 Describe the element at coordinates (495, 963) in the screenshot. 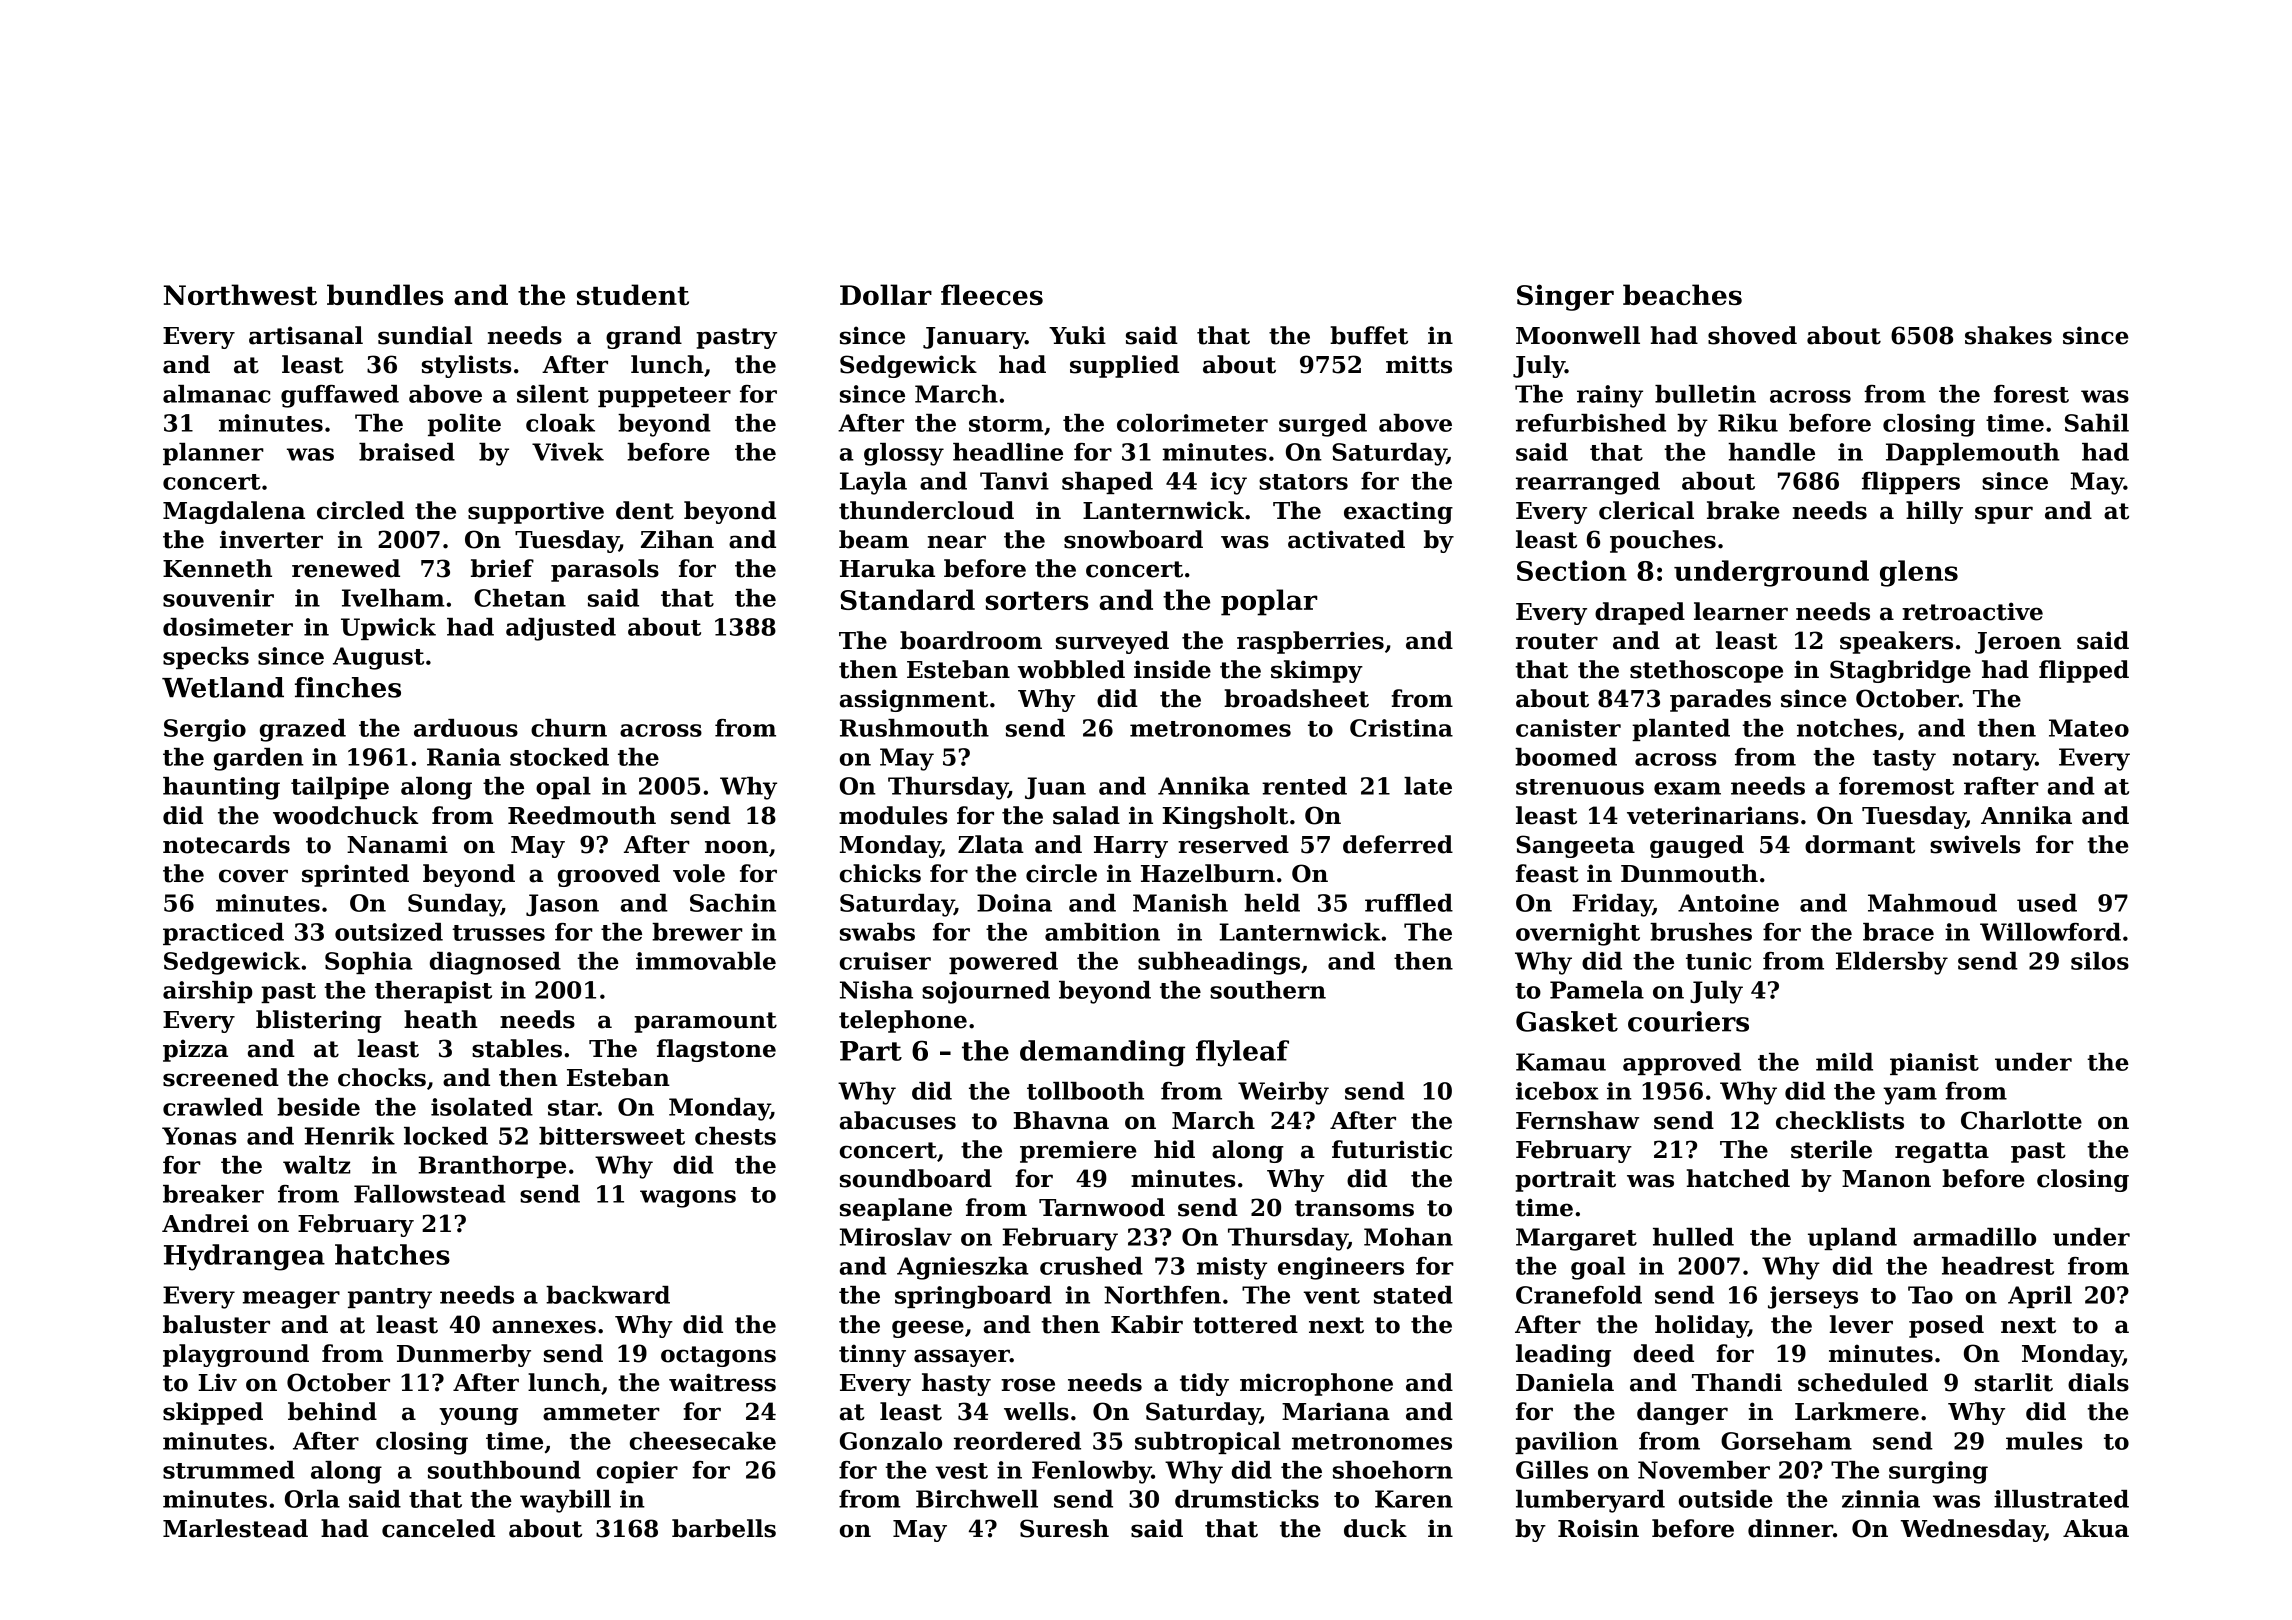

I see `diagnosed` at that location.
